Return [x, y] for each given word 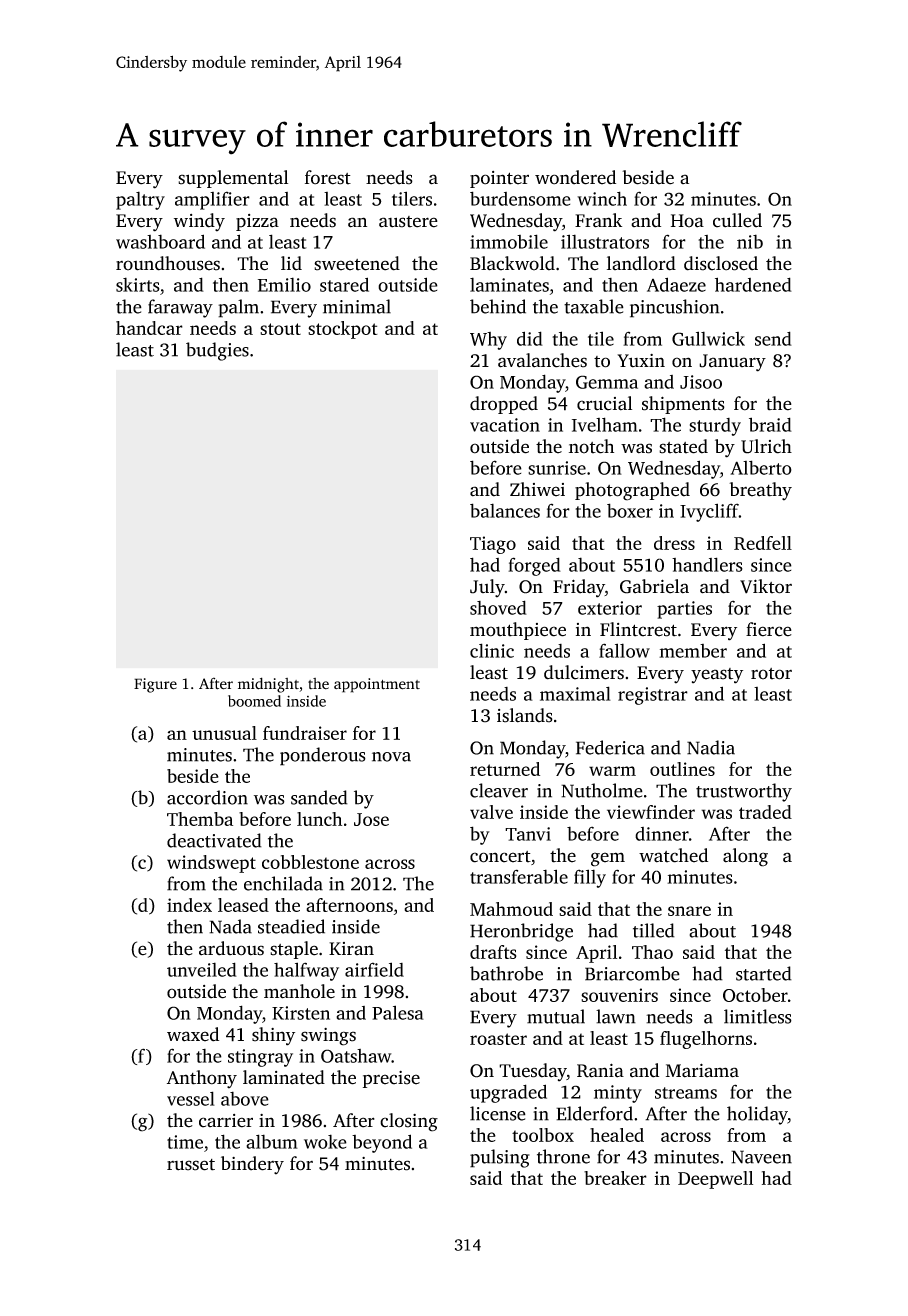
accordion [207, 797]
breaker [615, 1178]
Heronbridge [521, 932]
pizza [257, 222]
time [185, 1142]
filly [590, 878]
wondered [575, 177]
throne [563, 1156]
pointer [499, 179]
